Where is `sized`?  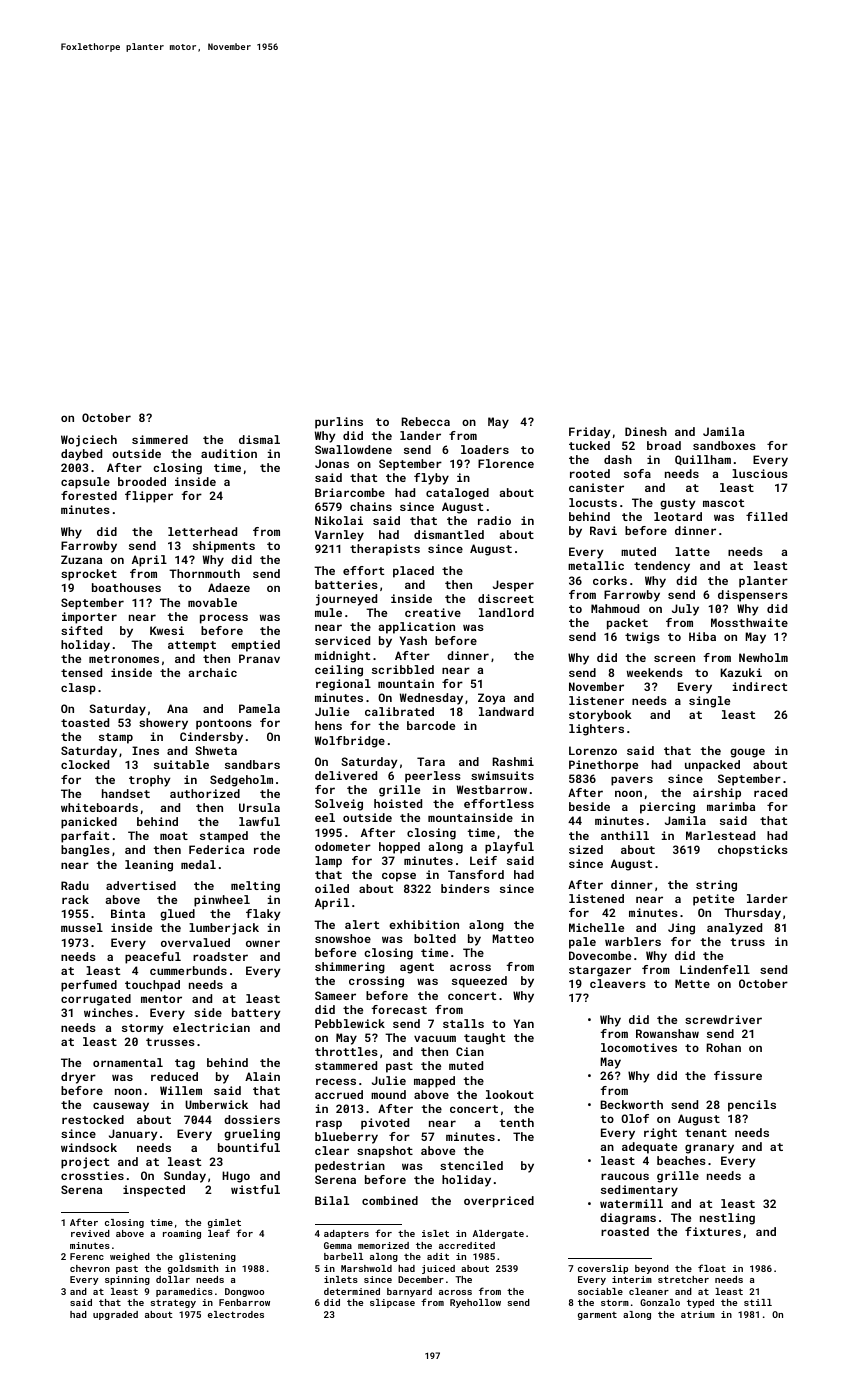 sized is located at coordinates (586, 849).
